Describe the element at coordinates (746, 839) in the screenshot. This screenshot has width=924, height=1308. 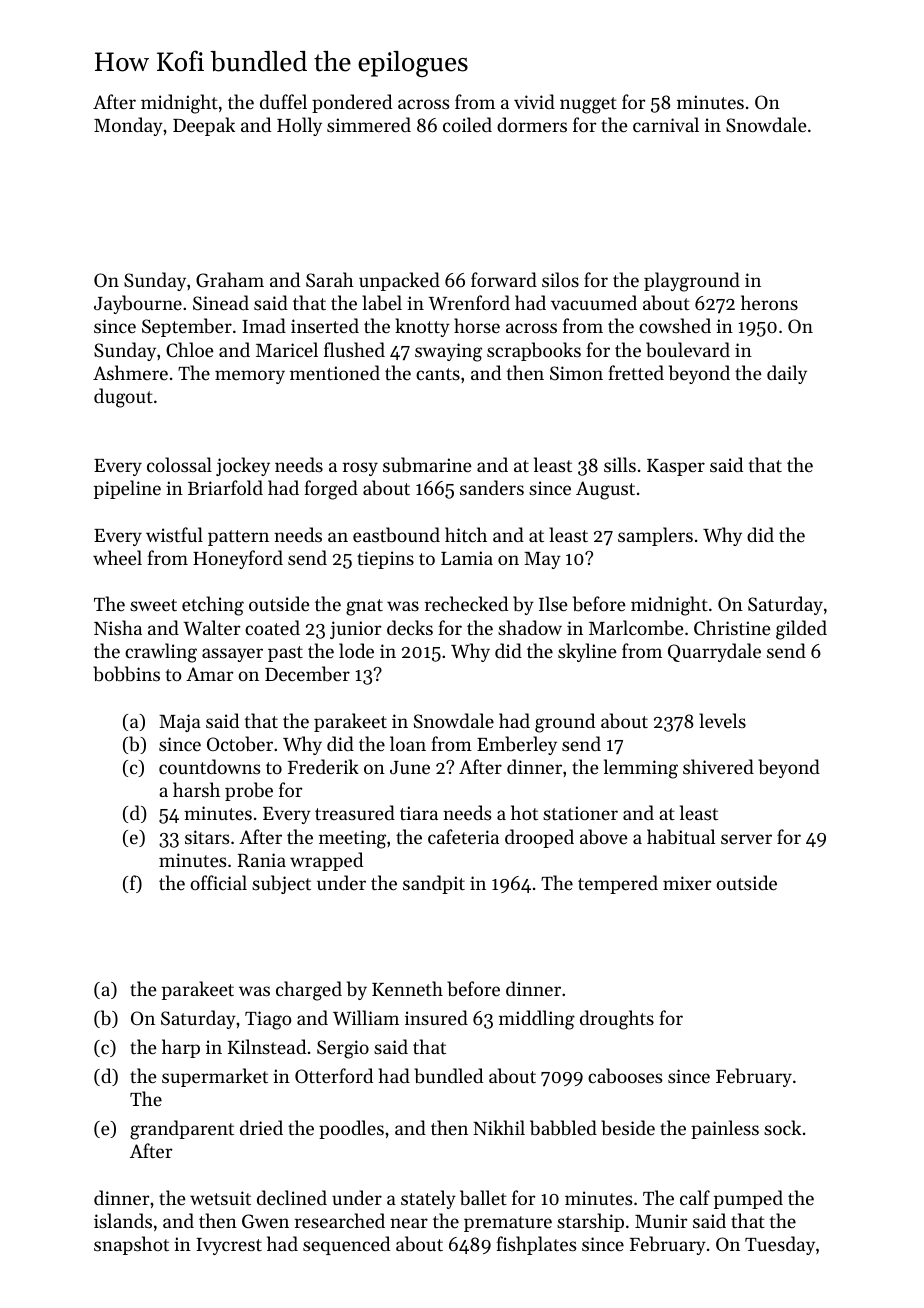
I see `server` at that location.
